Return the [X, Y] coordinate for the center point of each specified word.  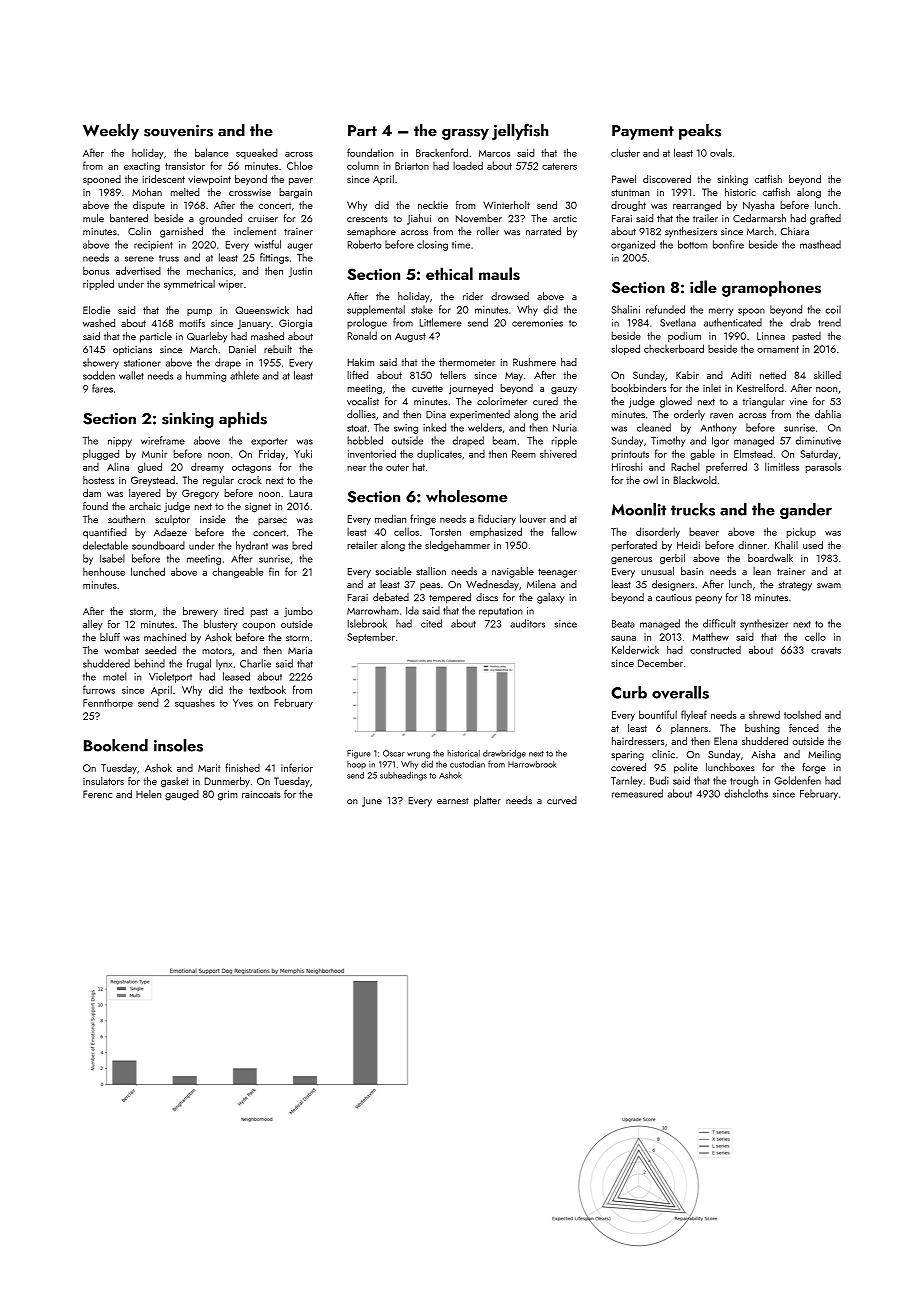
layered [144, 494]
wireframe [163, 440]
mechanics [210, 270]
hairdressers [638, 741]
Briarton [412, 166]
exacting [142, 167]
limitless [782, 466]
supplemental [376, 310]
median [390, 518]
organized [633, 245]
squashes [195, 704]
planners [689, 729]
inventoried [372, 453]
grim [227, 795]
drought [628, 206]
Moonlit [639, 509]
